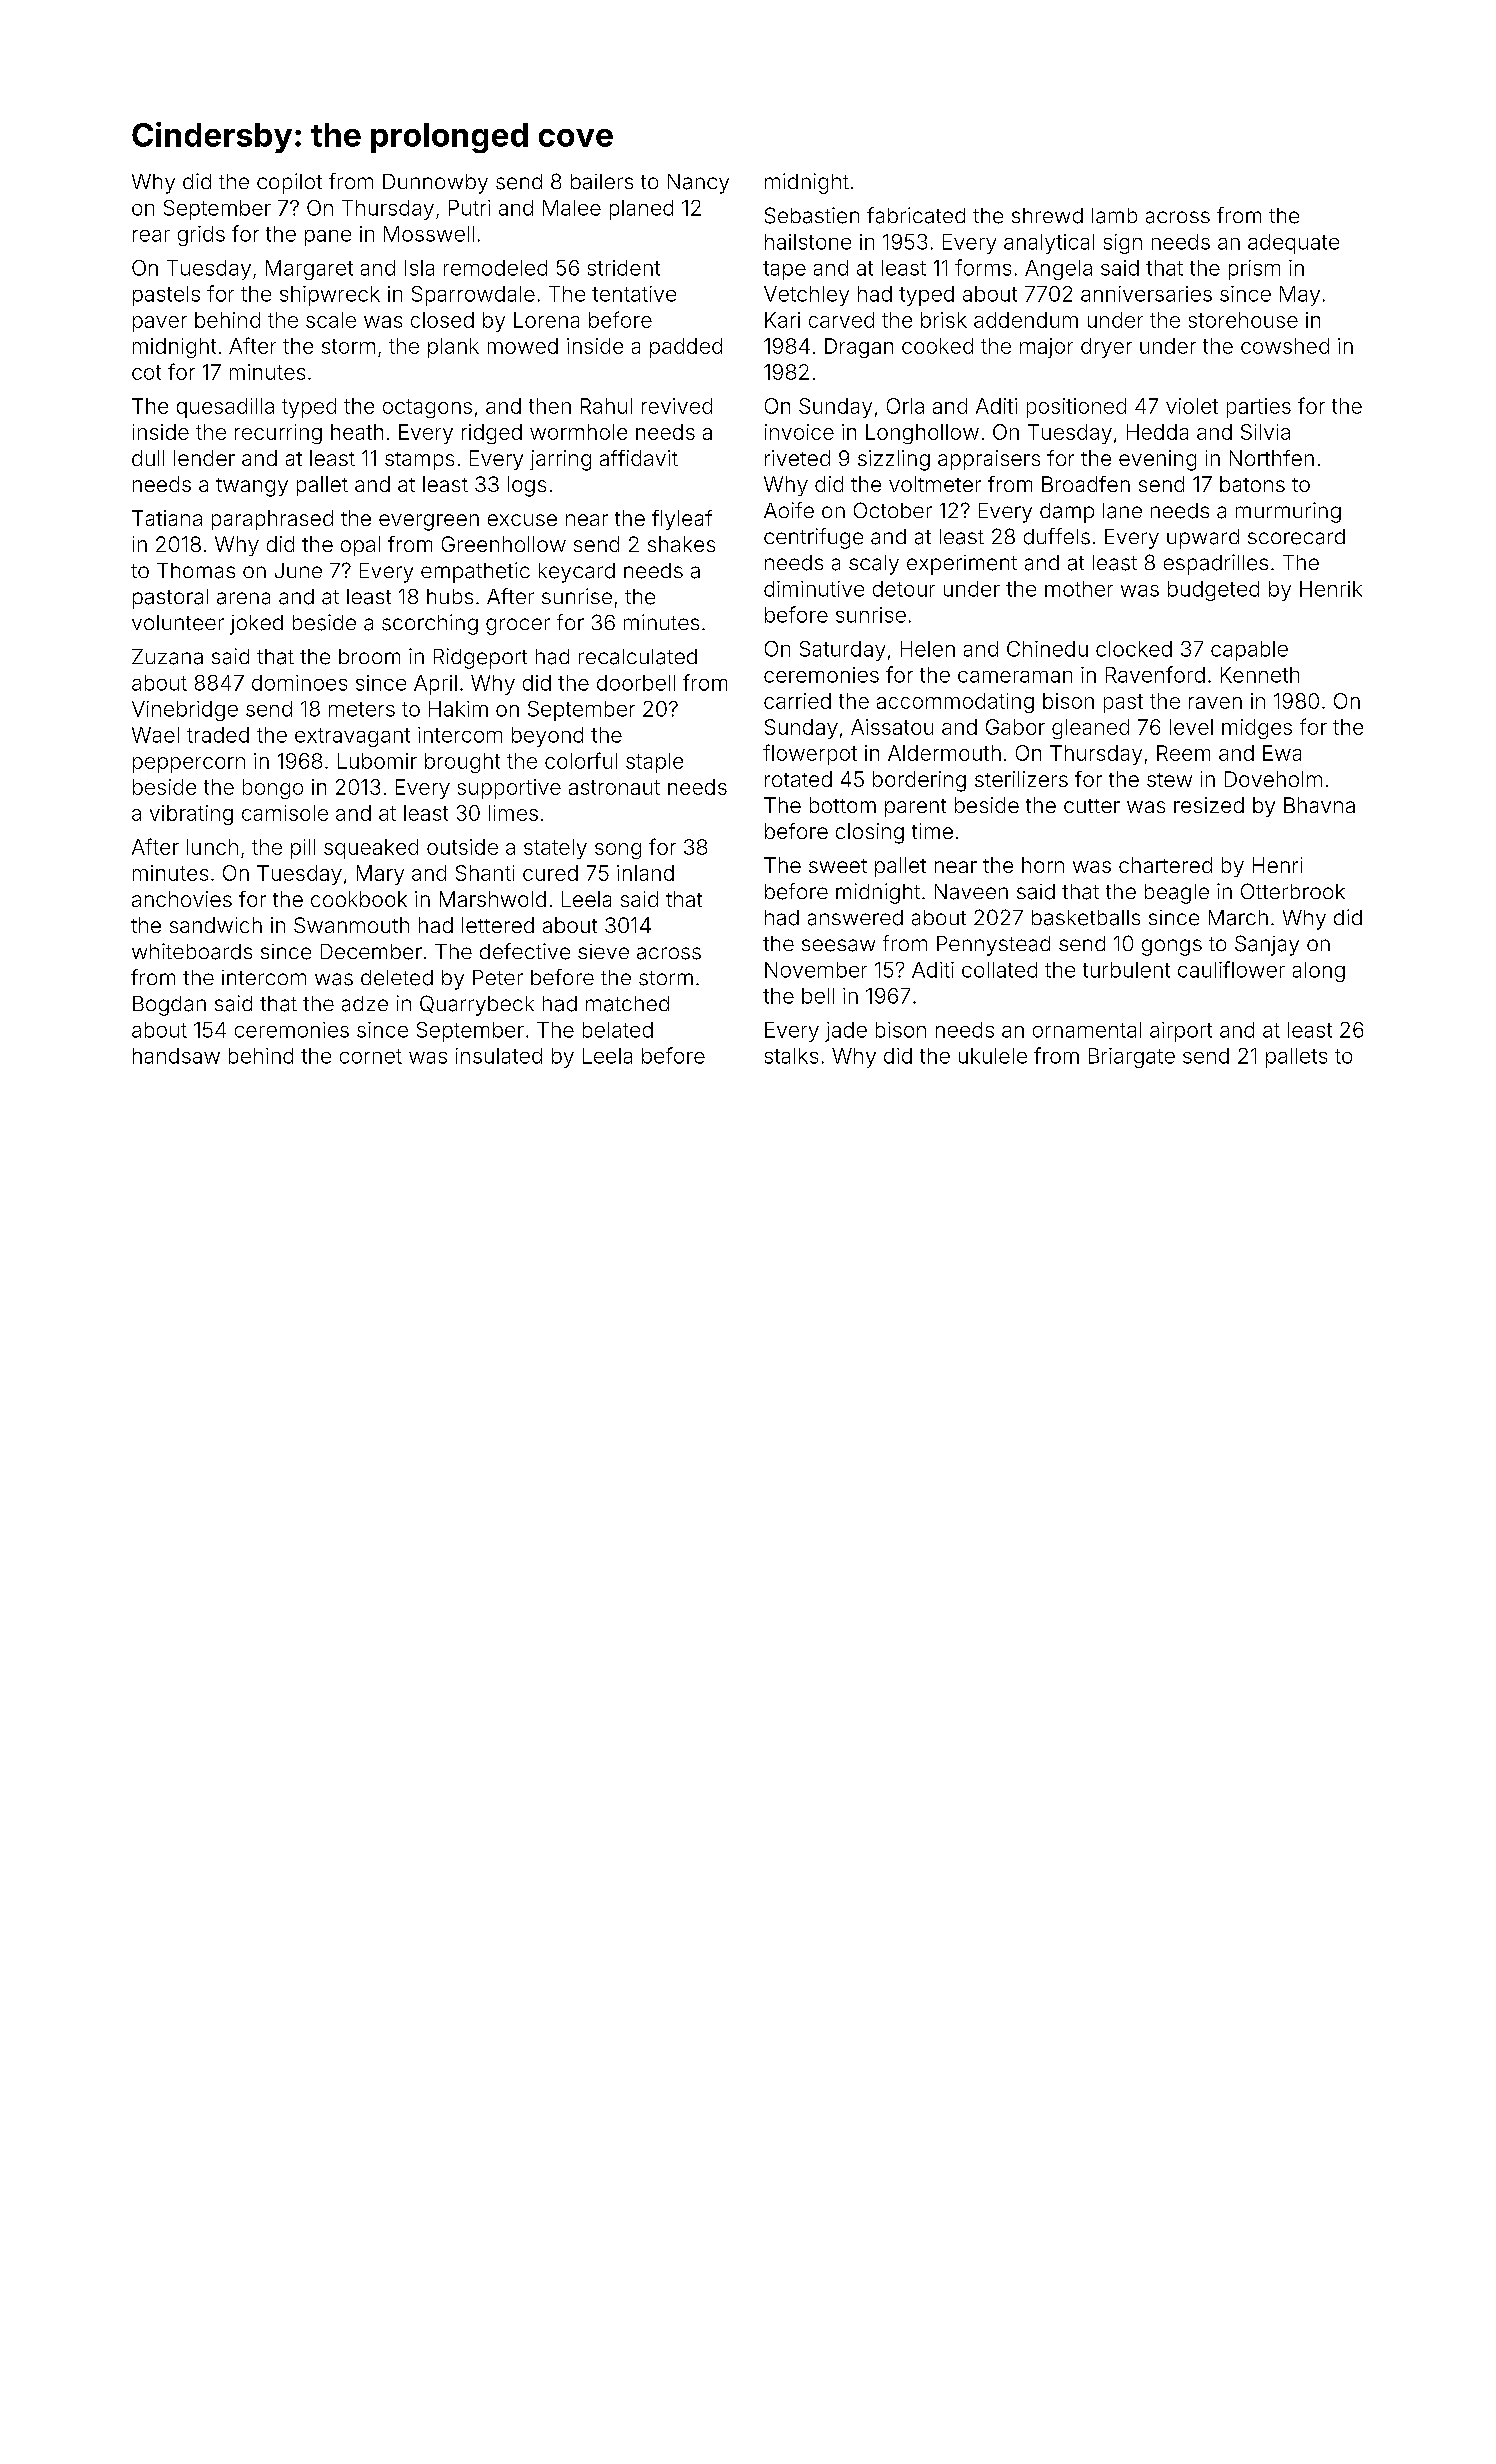 This screenshot has height=2464, width=1496. I want to click on strident, so click(624, 268).
